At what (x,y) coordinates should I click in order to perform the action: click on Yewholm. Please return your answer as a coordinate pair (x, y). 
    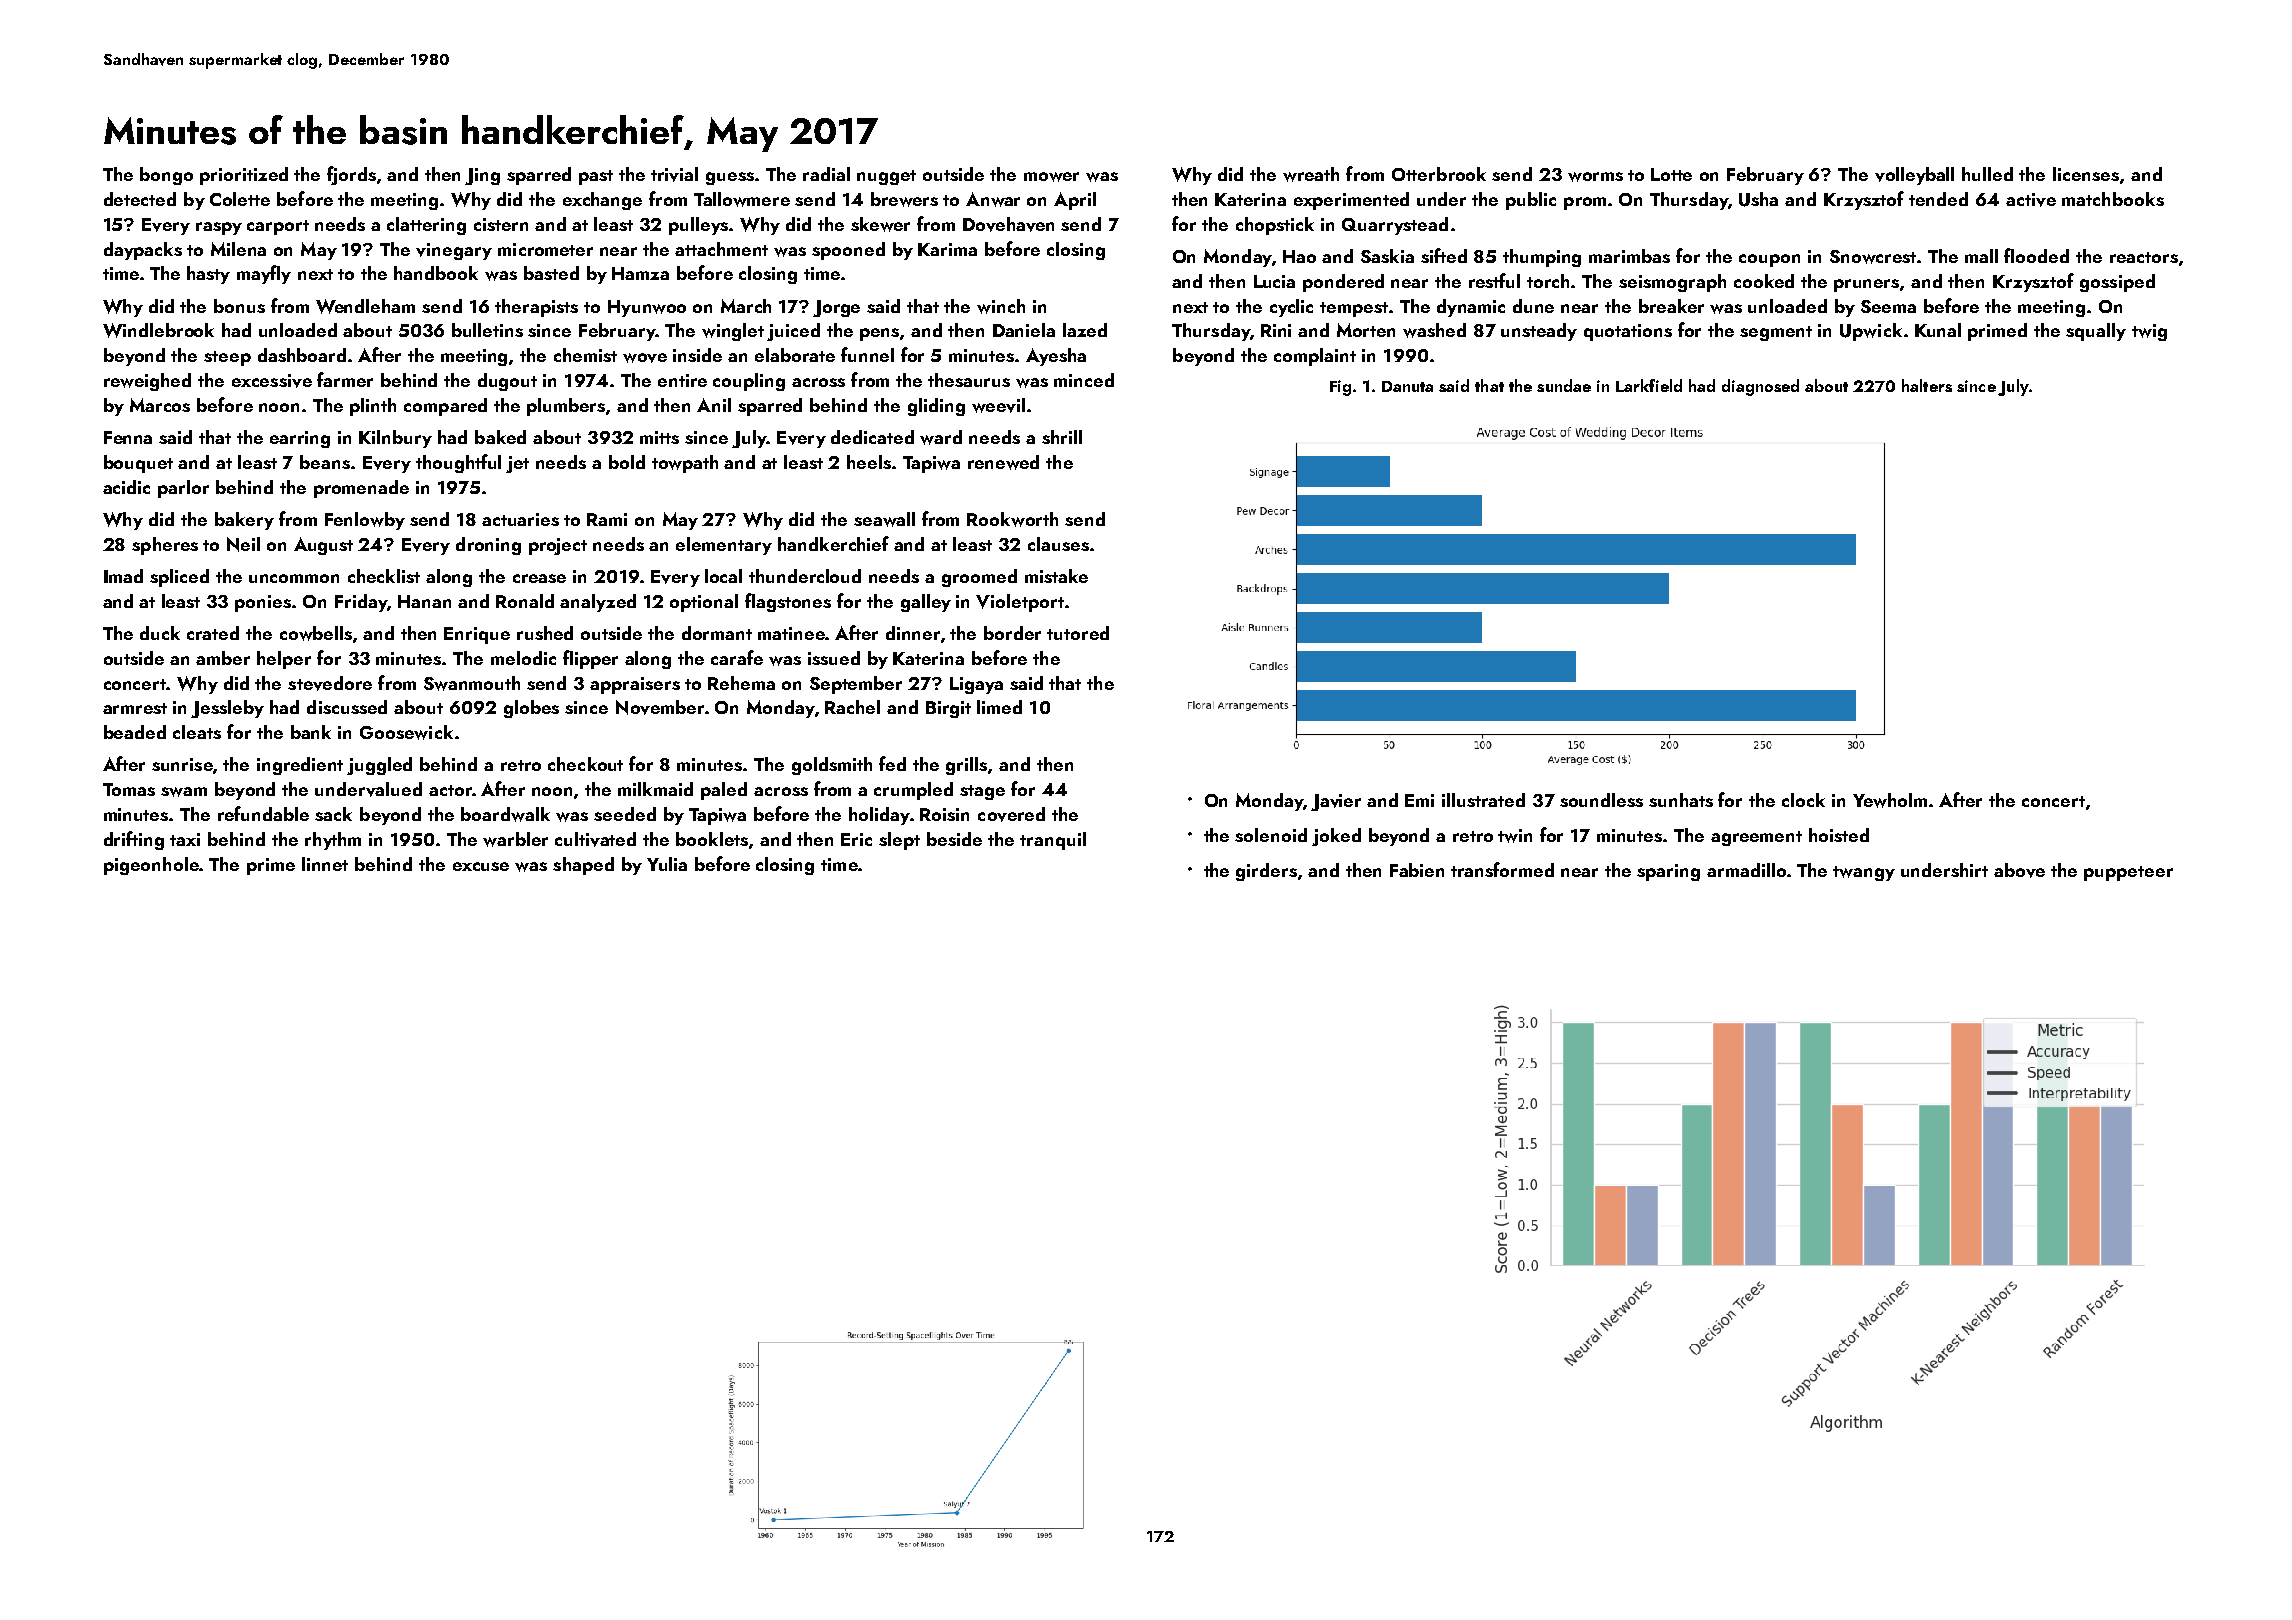
    Looking at the image, I should click on (1890, 800).
